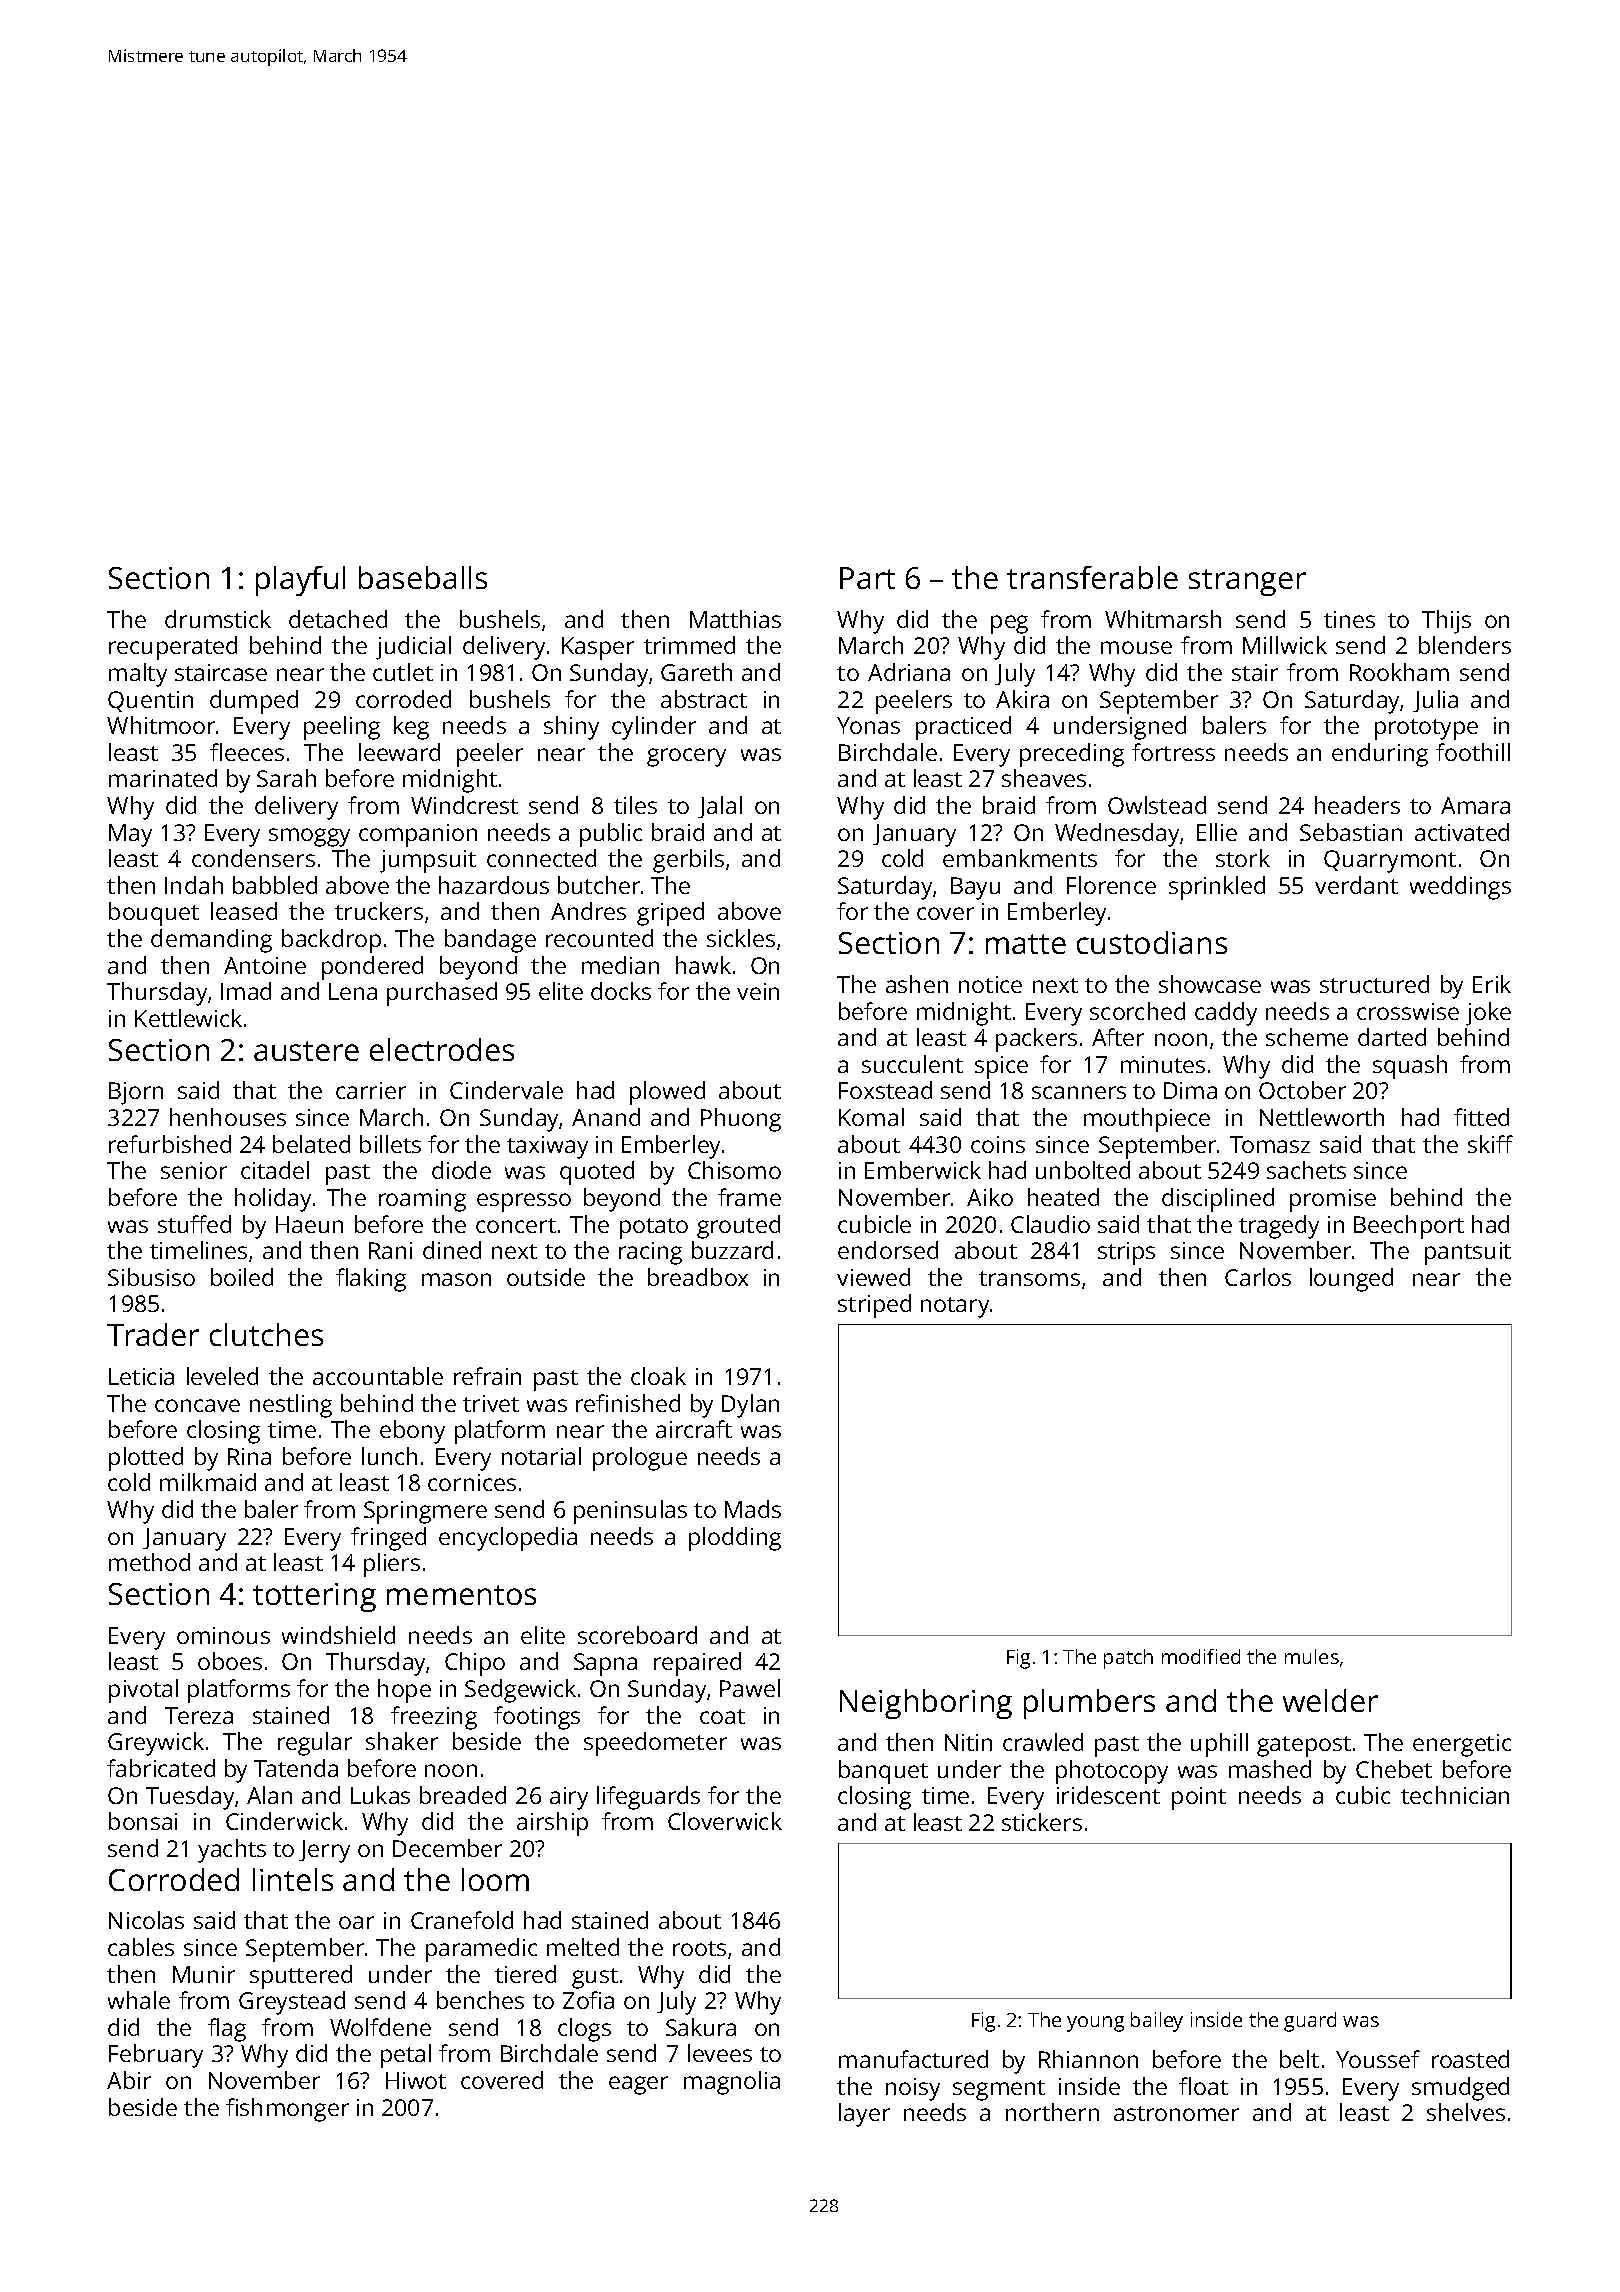 This screenshot has height=2292, width=1620. What do you see at coordinates (667, 1093) in the screenshot?
I see `plowed` at bounding box center [667, 1093].
